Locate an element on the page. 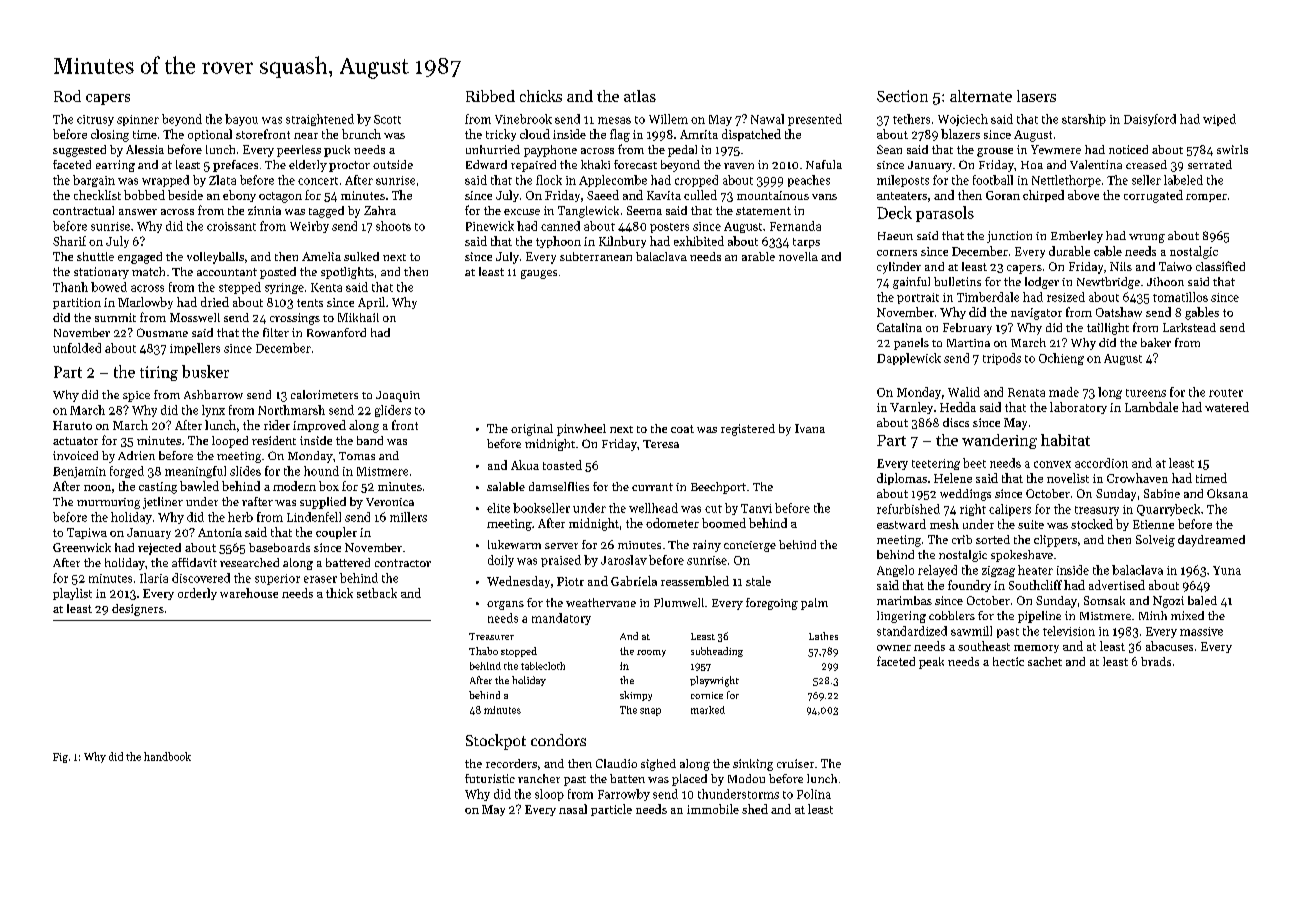 This document has width=1308, height=924. atlas is located at coordinates (640, 96).
